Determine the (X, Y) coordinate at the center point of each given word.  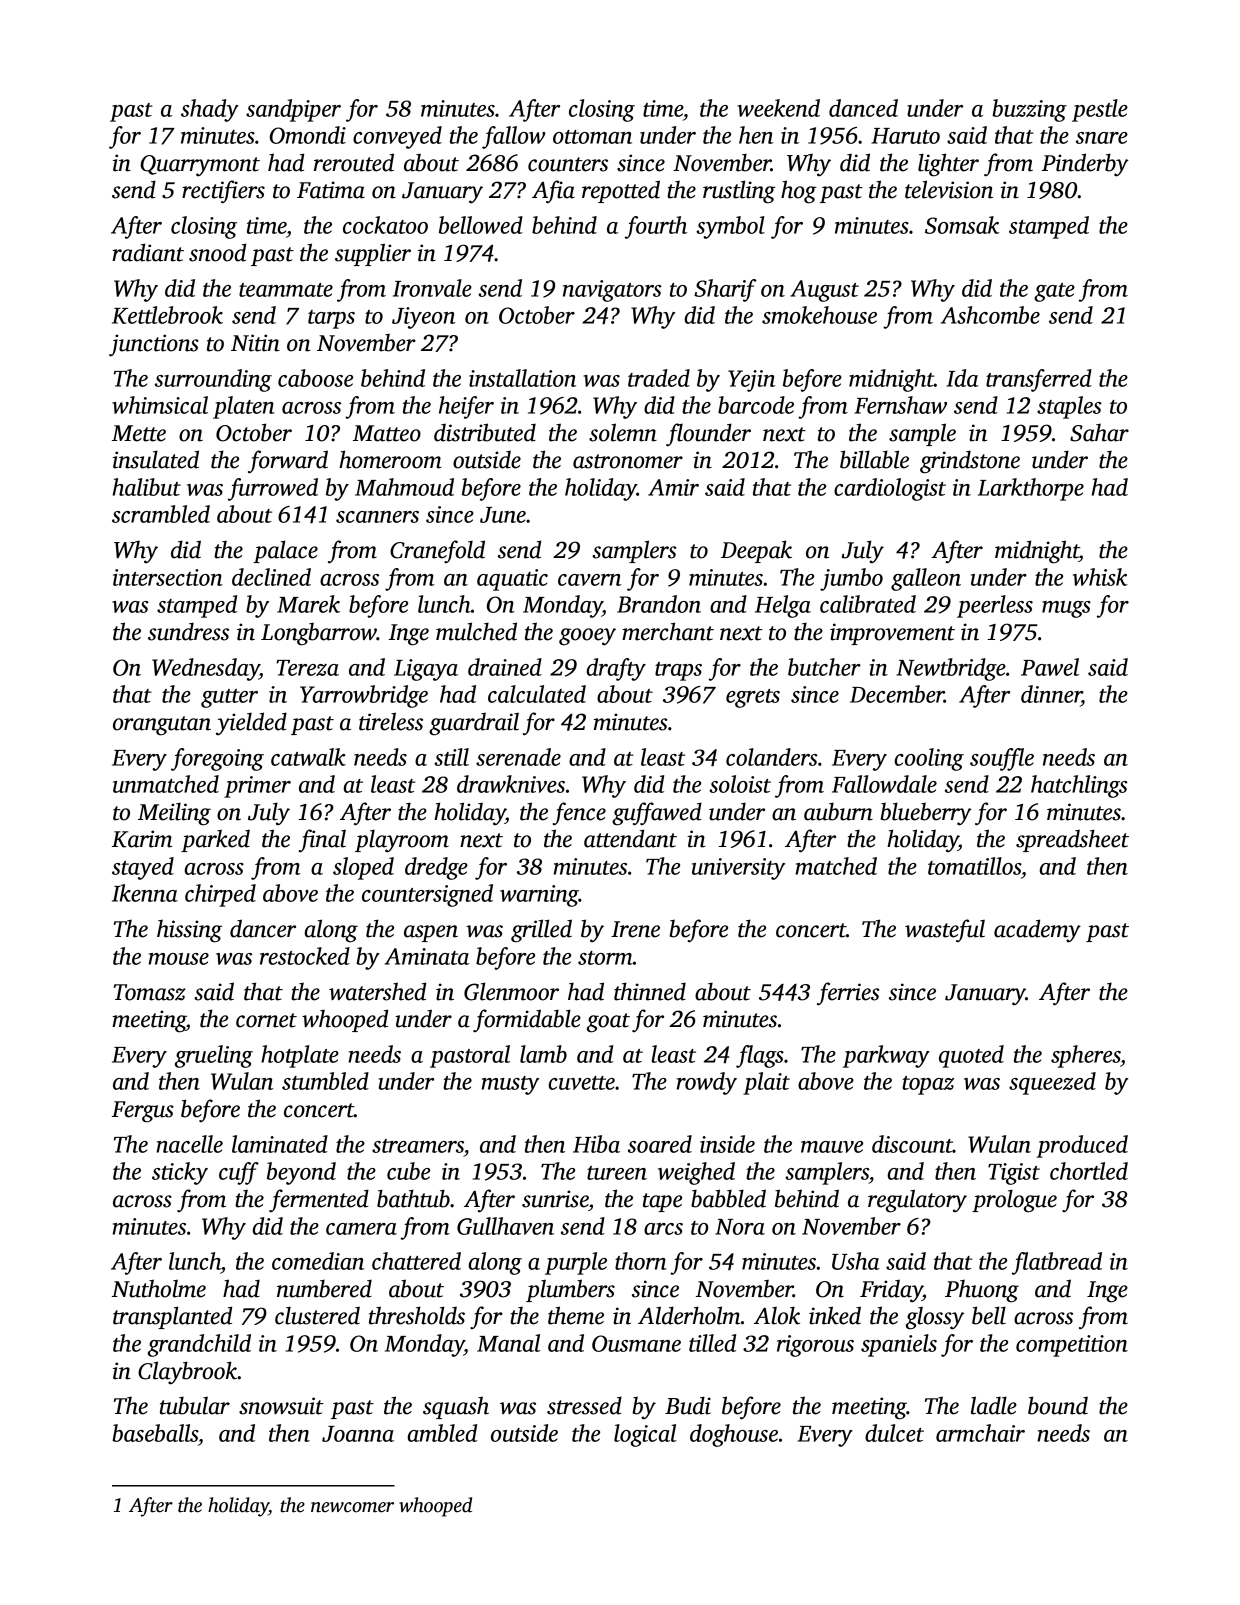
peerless (995, 606)
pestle (1100, 110)
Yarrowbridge (364, 696)
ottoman (592, 137)
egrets (753, 698)
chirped (220, 895)
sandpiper (293, 110)
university (738, 869)
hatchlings (1079, 786)
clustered (317, 1316)
